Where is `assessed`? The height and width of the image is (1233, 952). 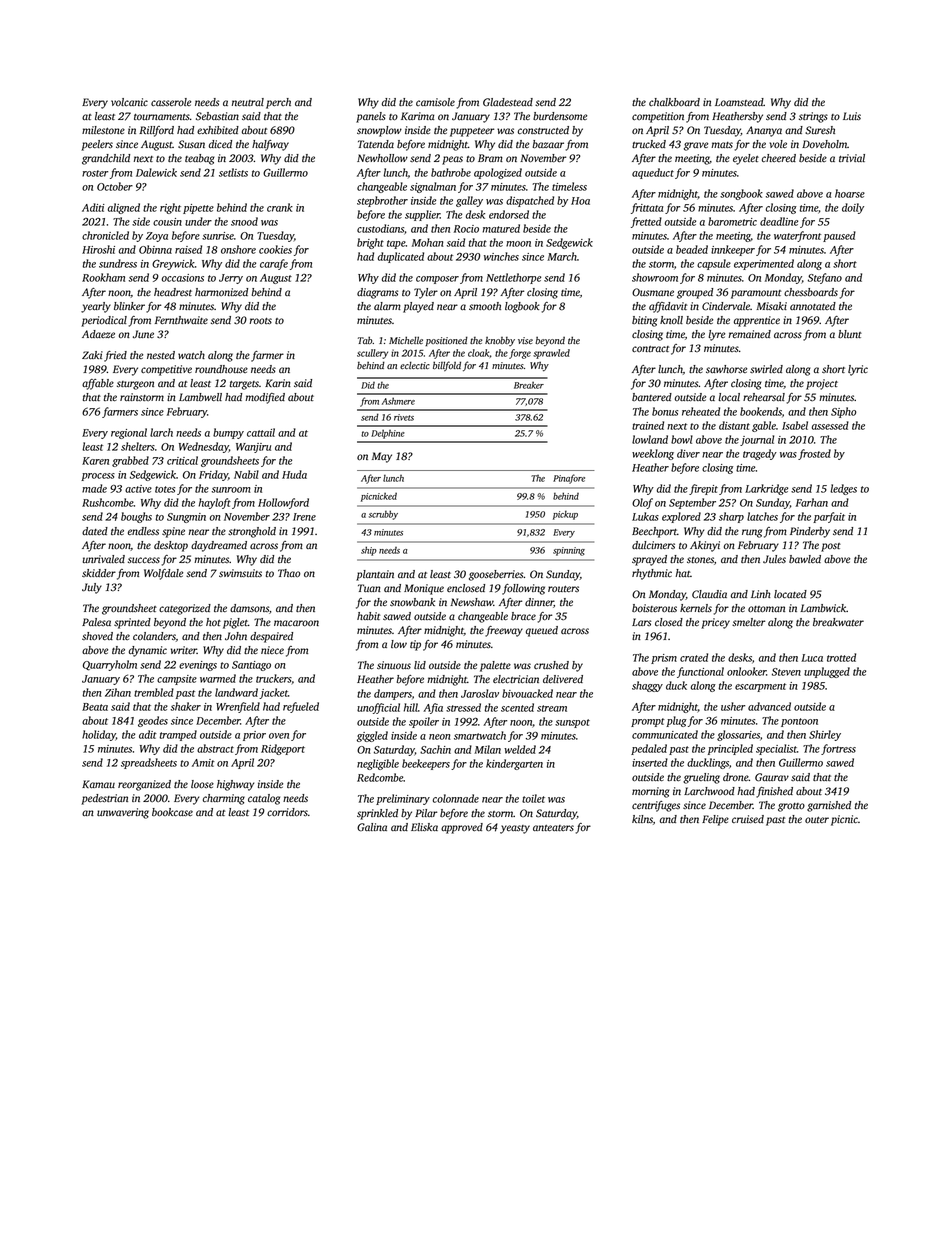
assessed is located at coordinates (830, 425).
